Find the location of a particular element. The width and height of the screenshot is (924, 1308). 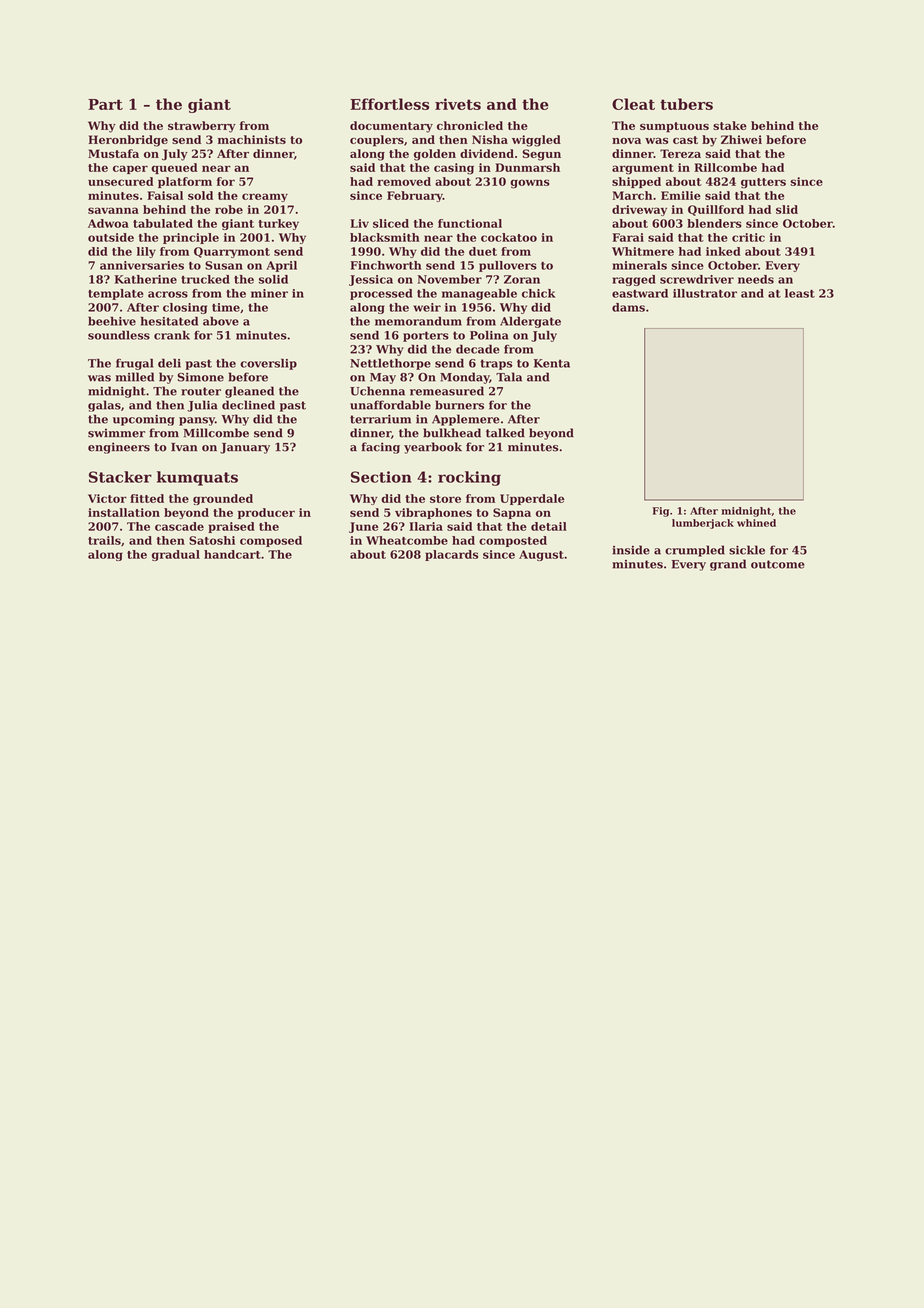

engineers is located at coordinates (119, 448).
